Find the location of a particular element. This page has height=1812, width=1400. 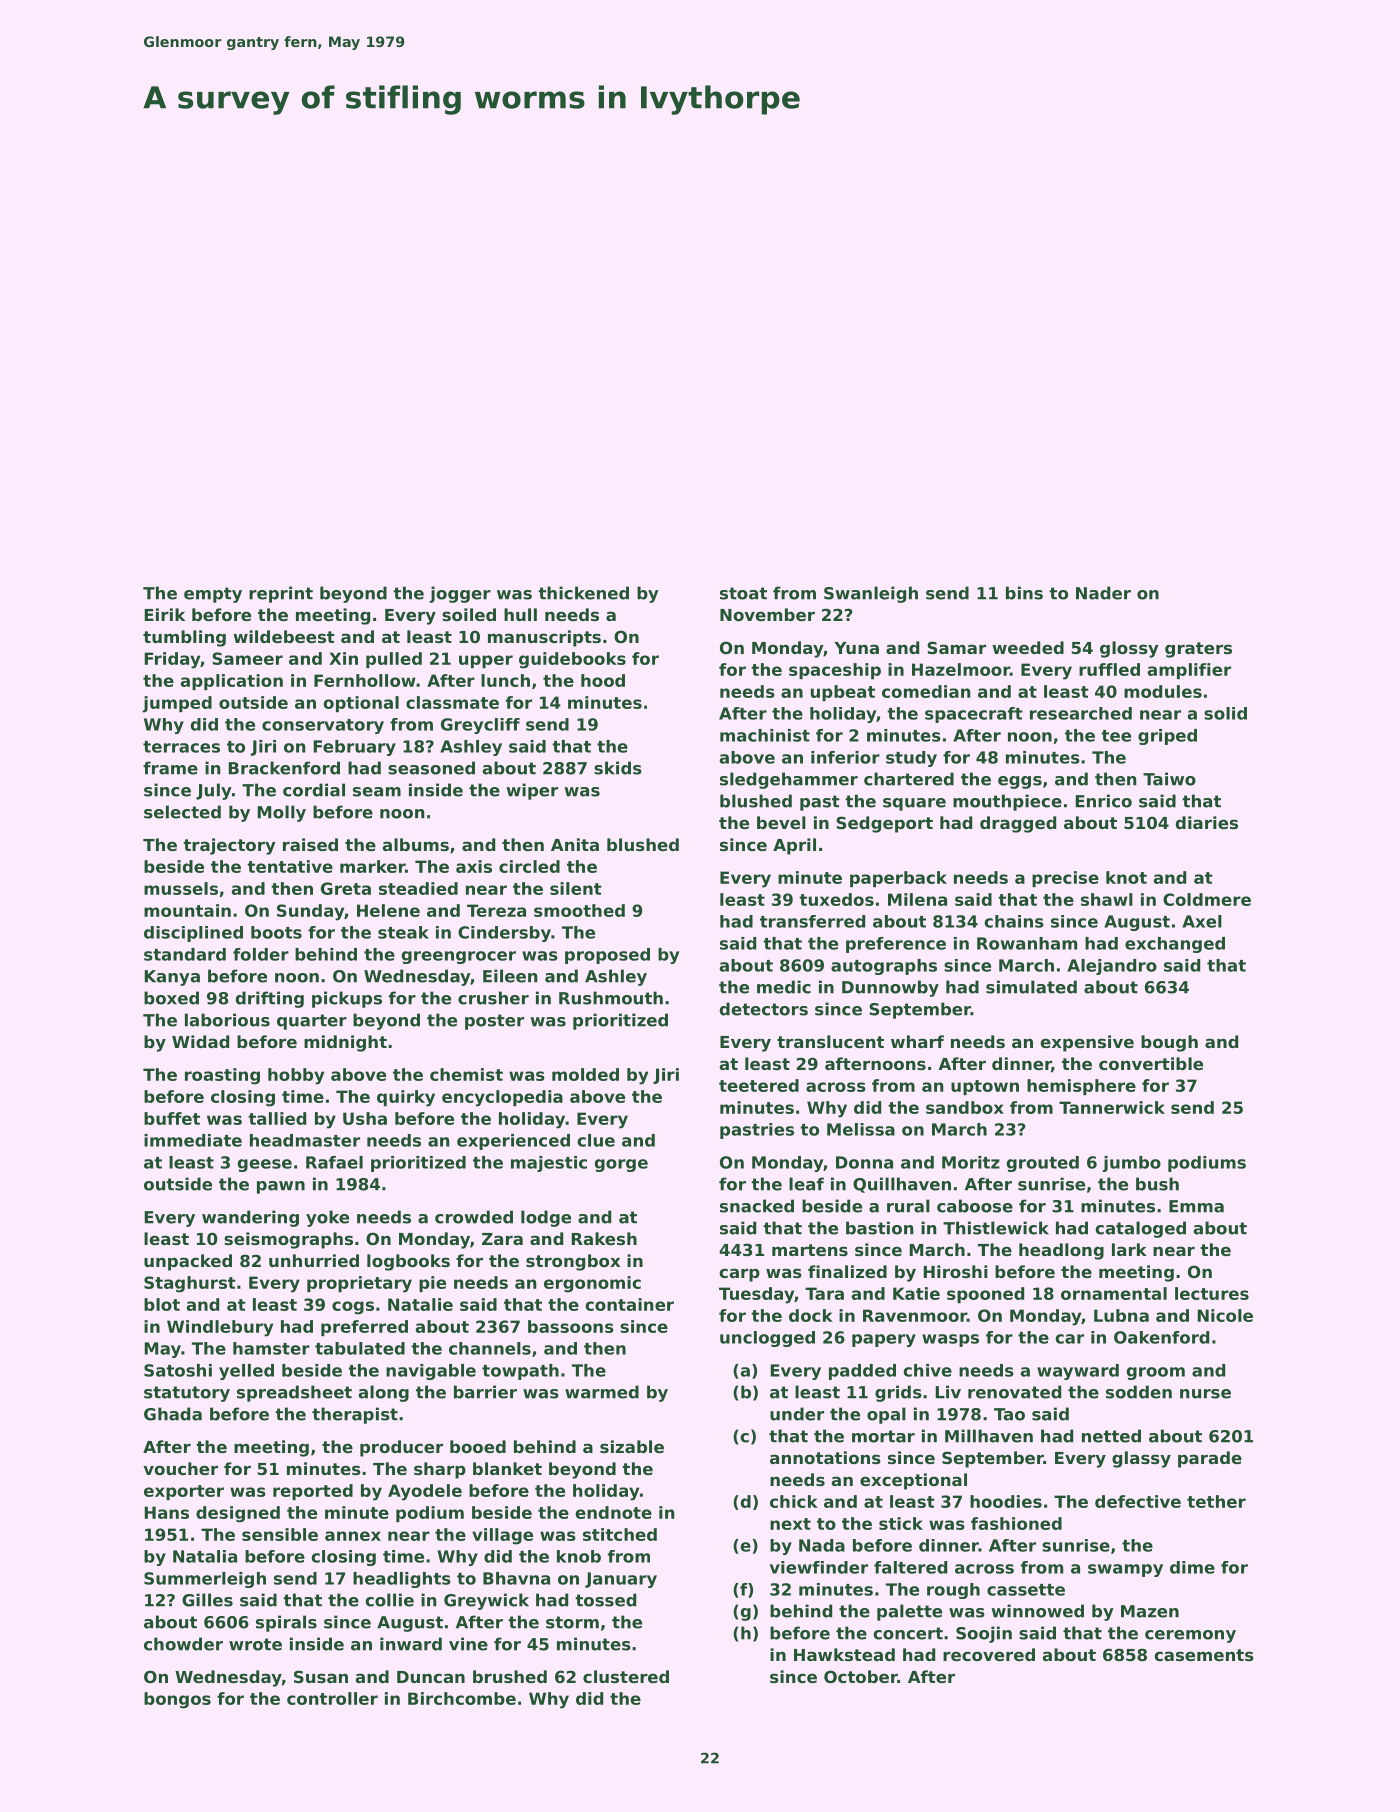

thickened is located at coordinates (583, 593).
